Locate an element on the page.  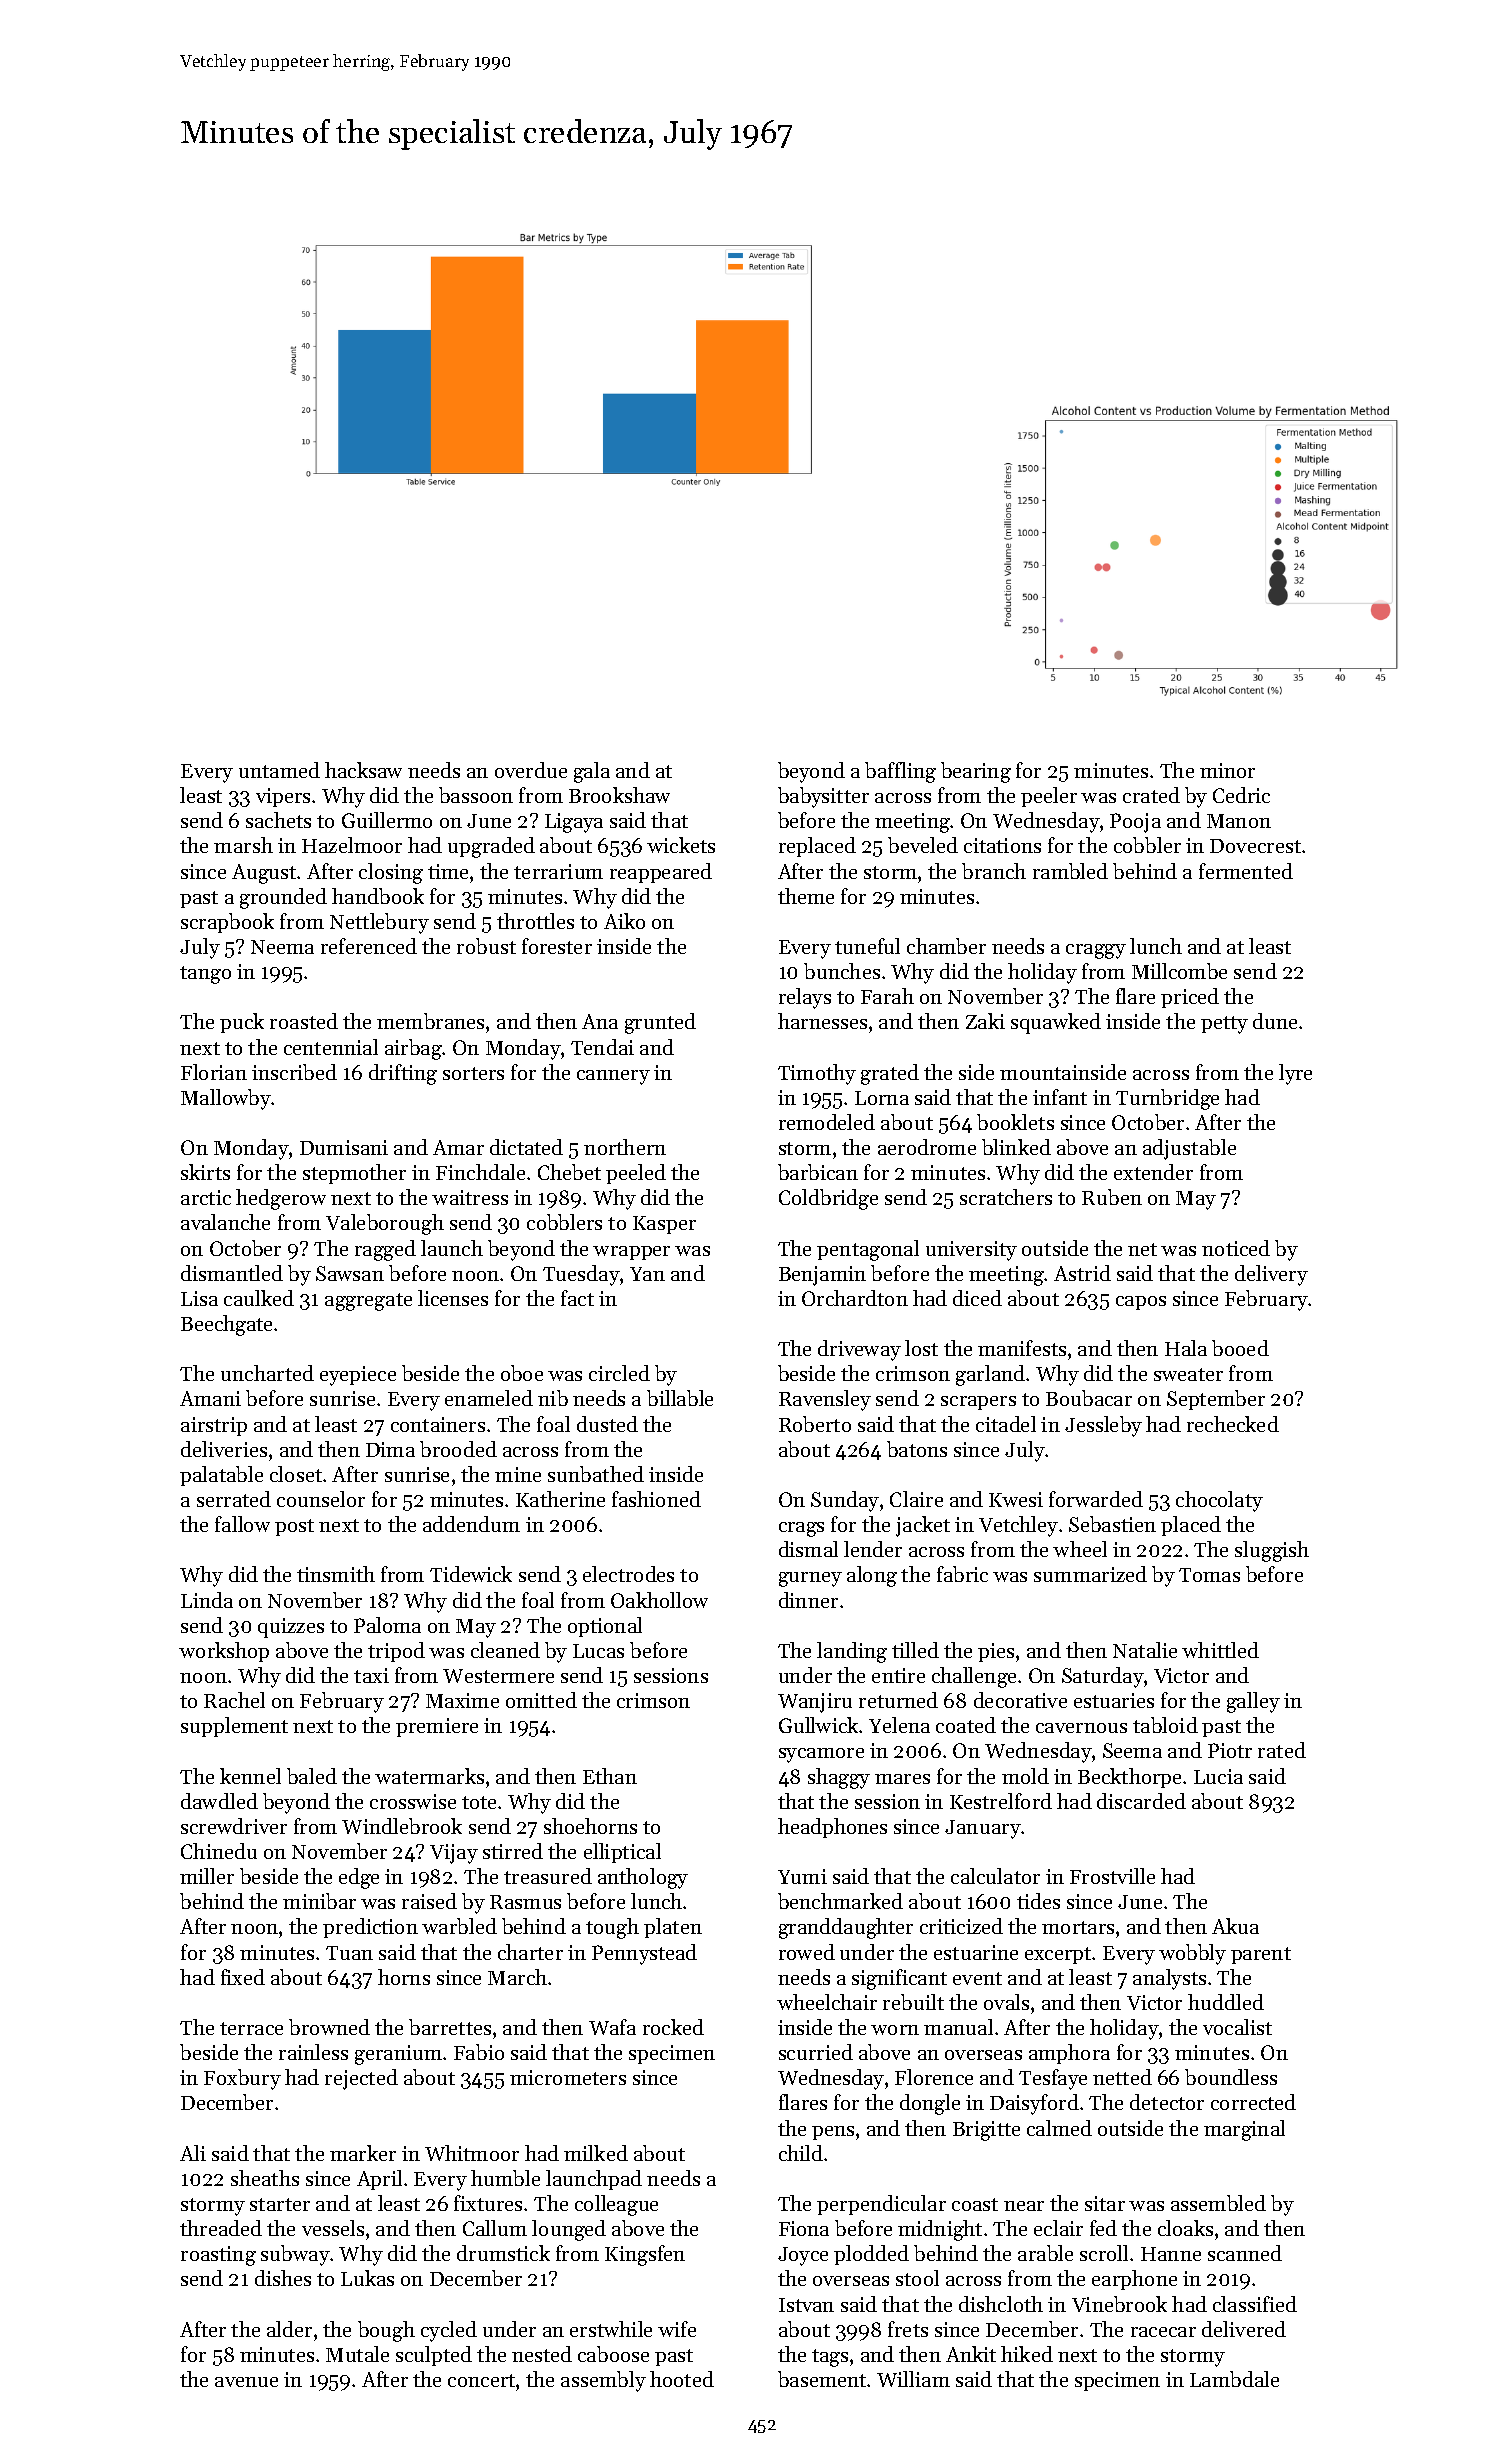
Coldbridge is located at coordinates (828, 1199).
